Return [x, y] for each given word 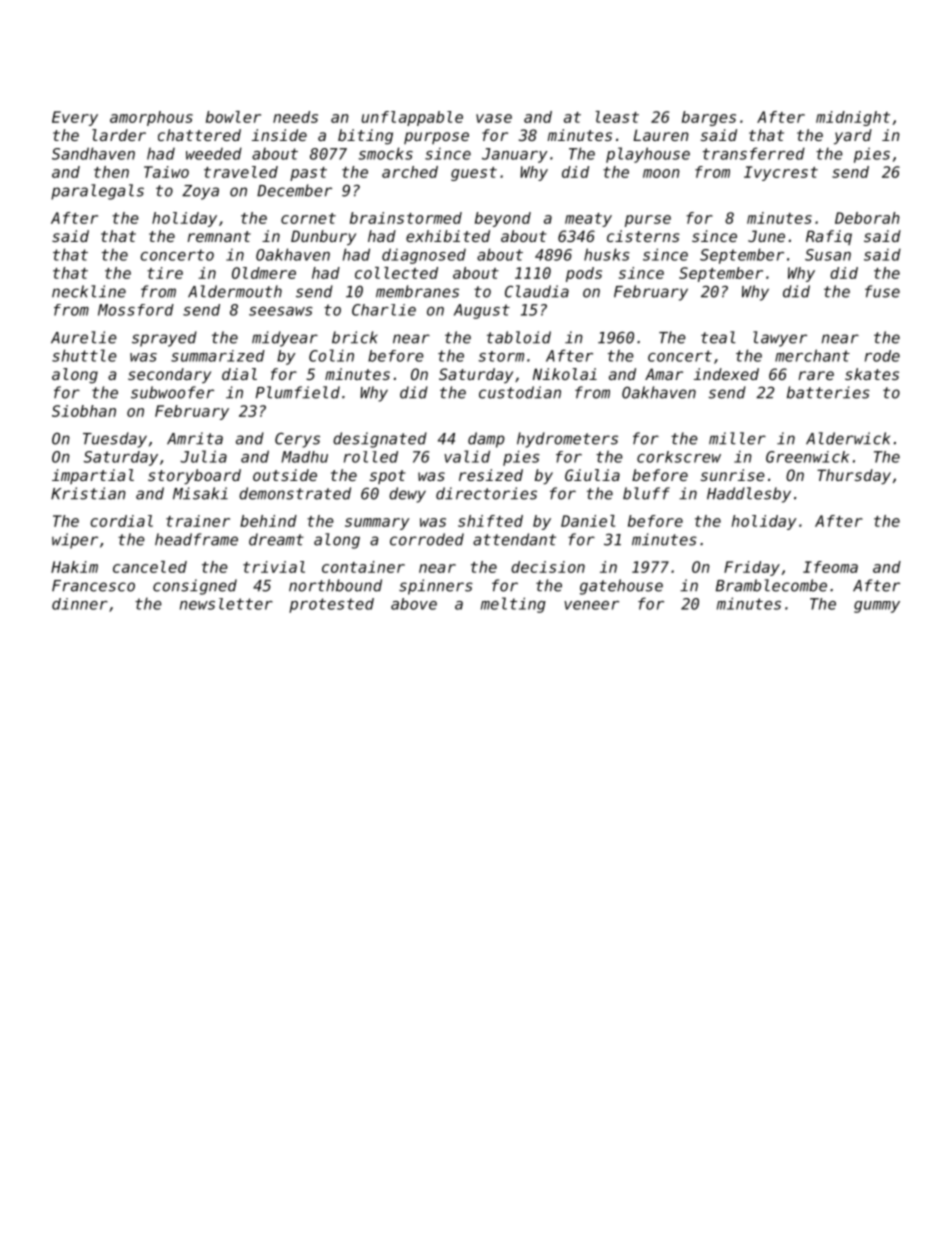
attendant [514, 539]
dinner [80, 604]
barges [709, 118]
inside [279, 135]
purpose [436, 138]
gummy [877, 607]
